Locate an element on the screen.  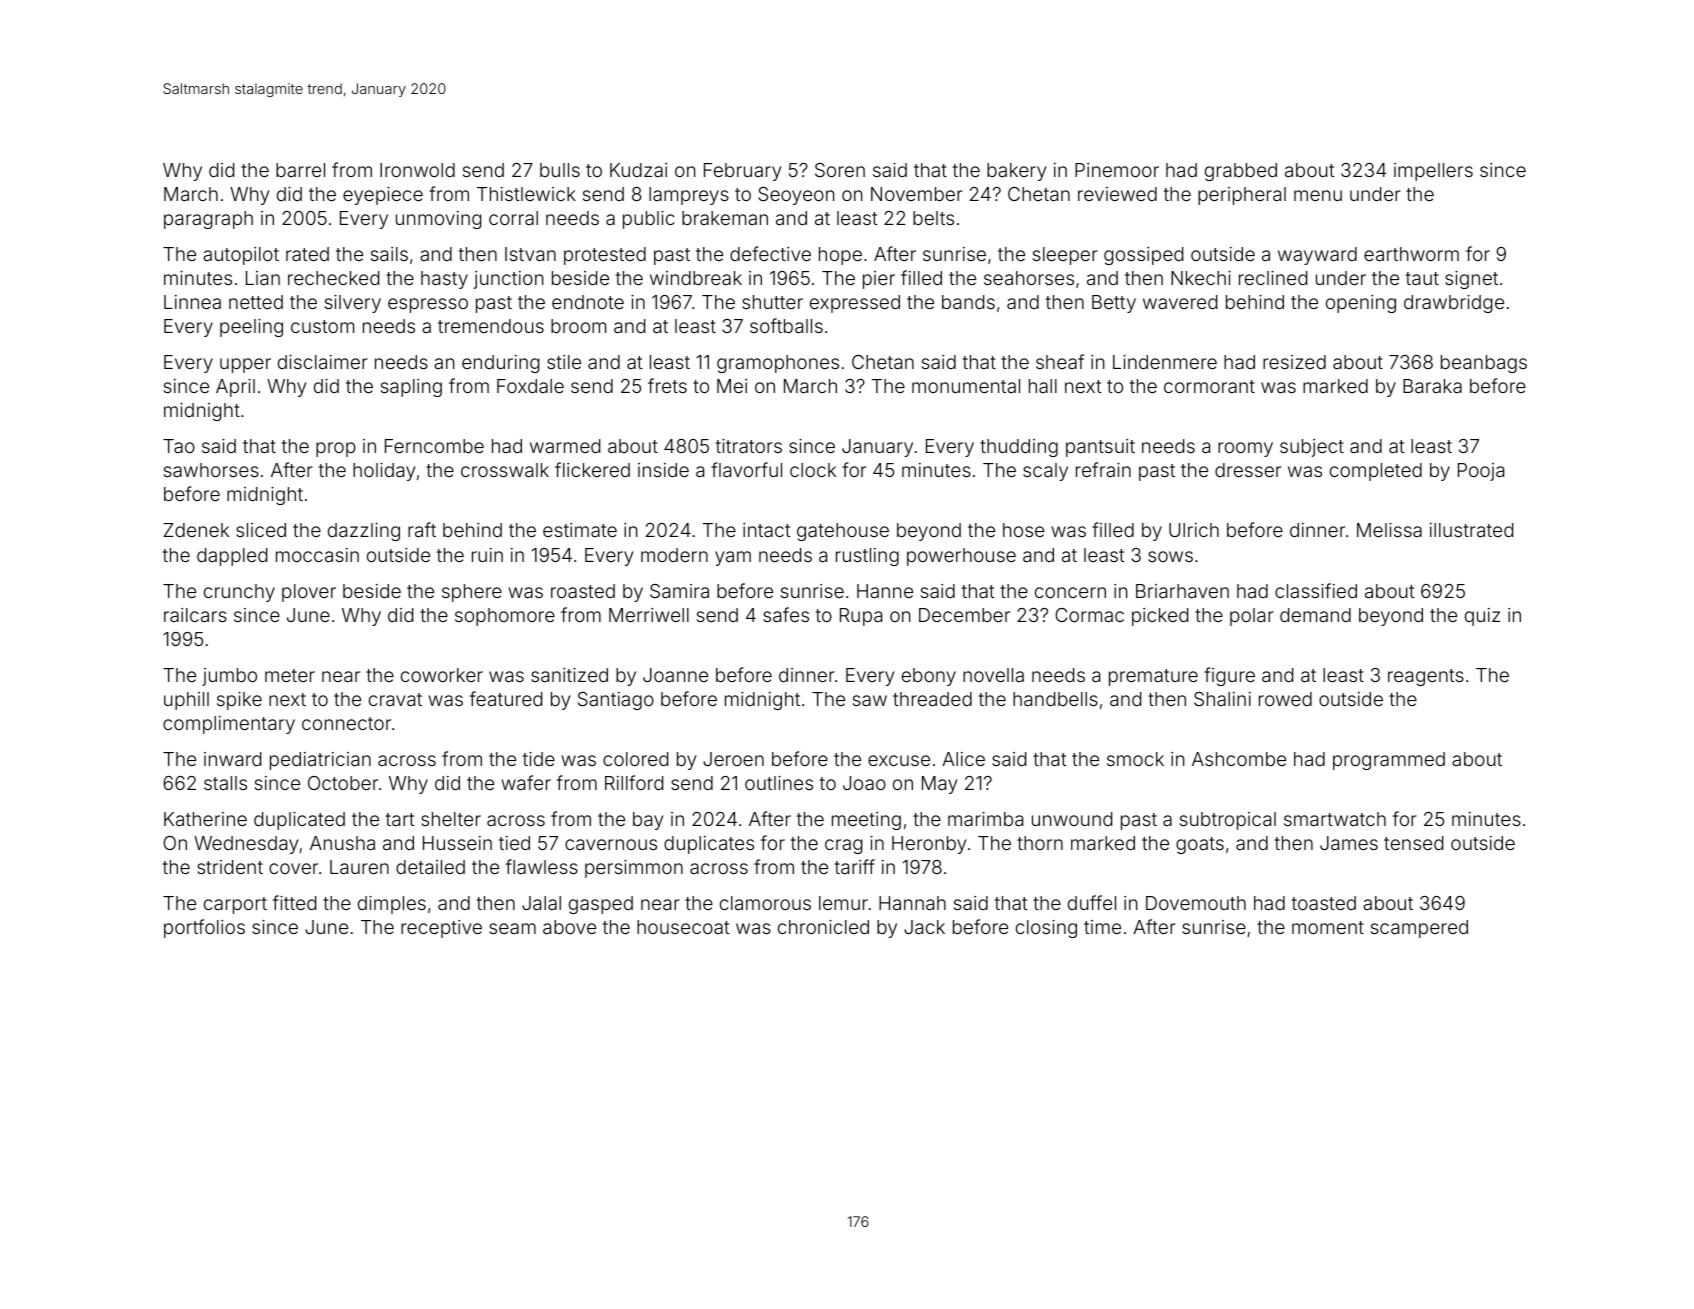
hose is located at coordinates (1023, 530).
